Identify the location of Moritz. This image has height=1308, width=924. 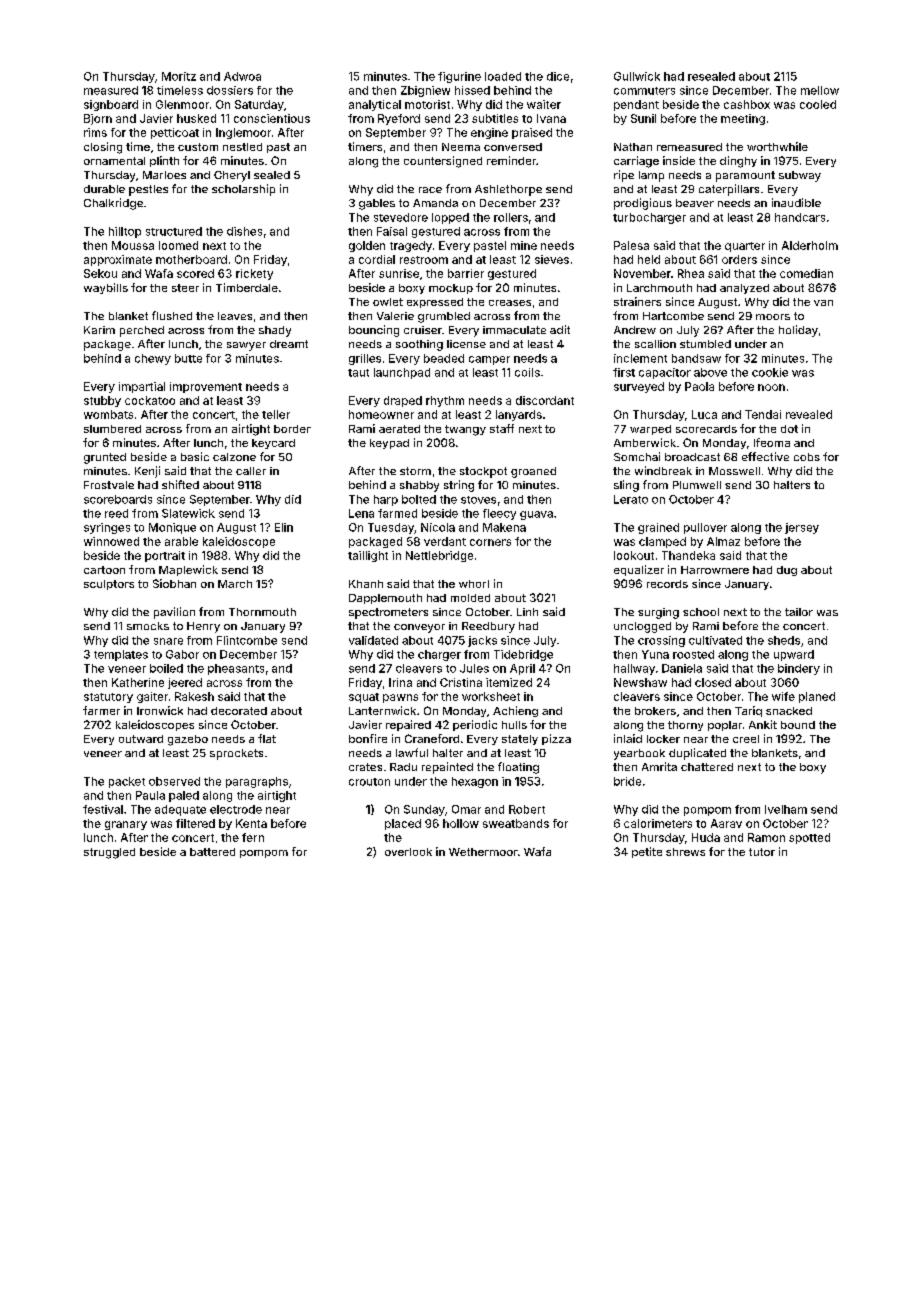
(179, 76).
